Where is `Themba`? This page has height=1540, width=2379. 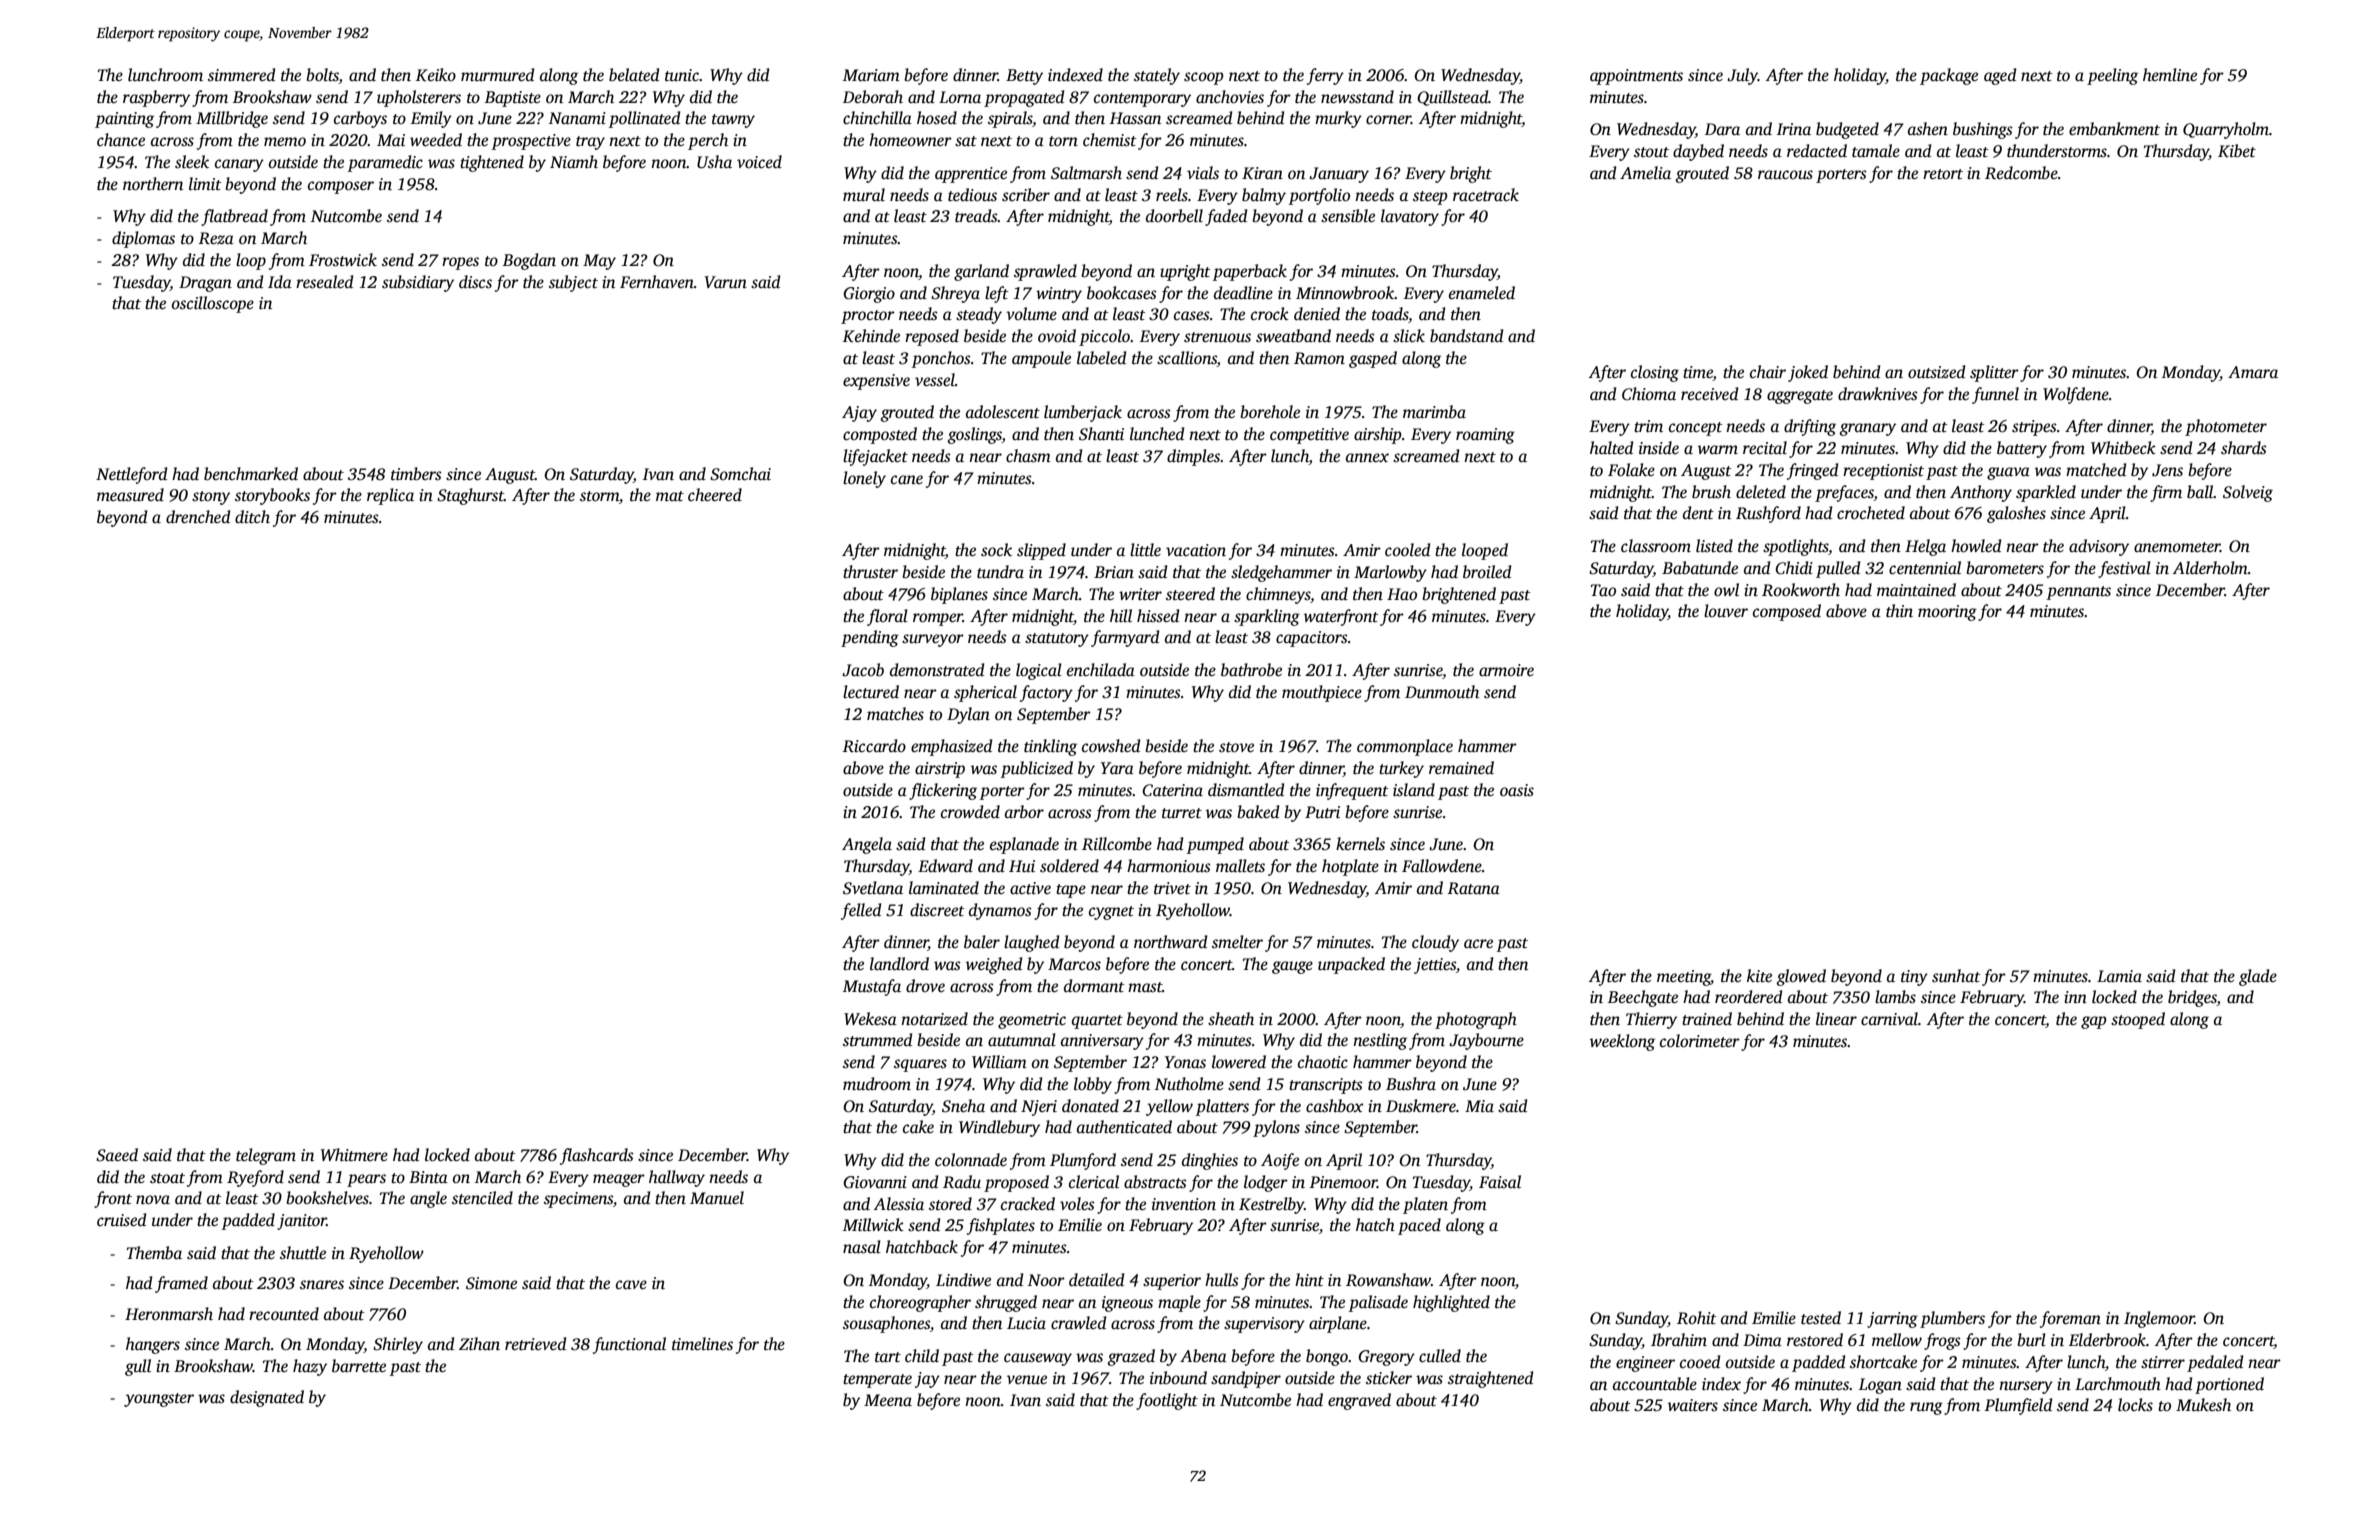
Themba is located at coordinates (154, 1252).
